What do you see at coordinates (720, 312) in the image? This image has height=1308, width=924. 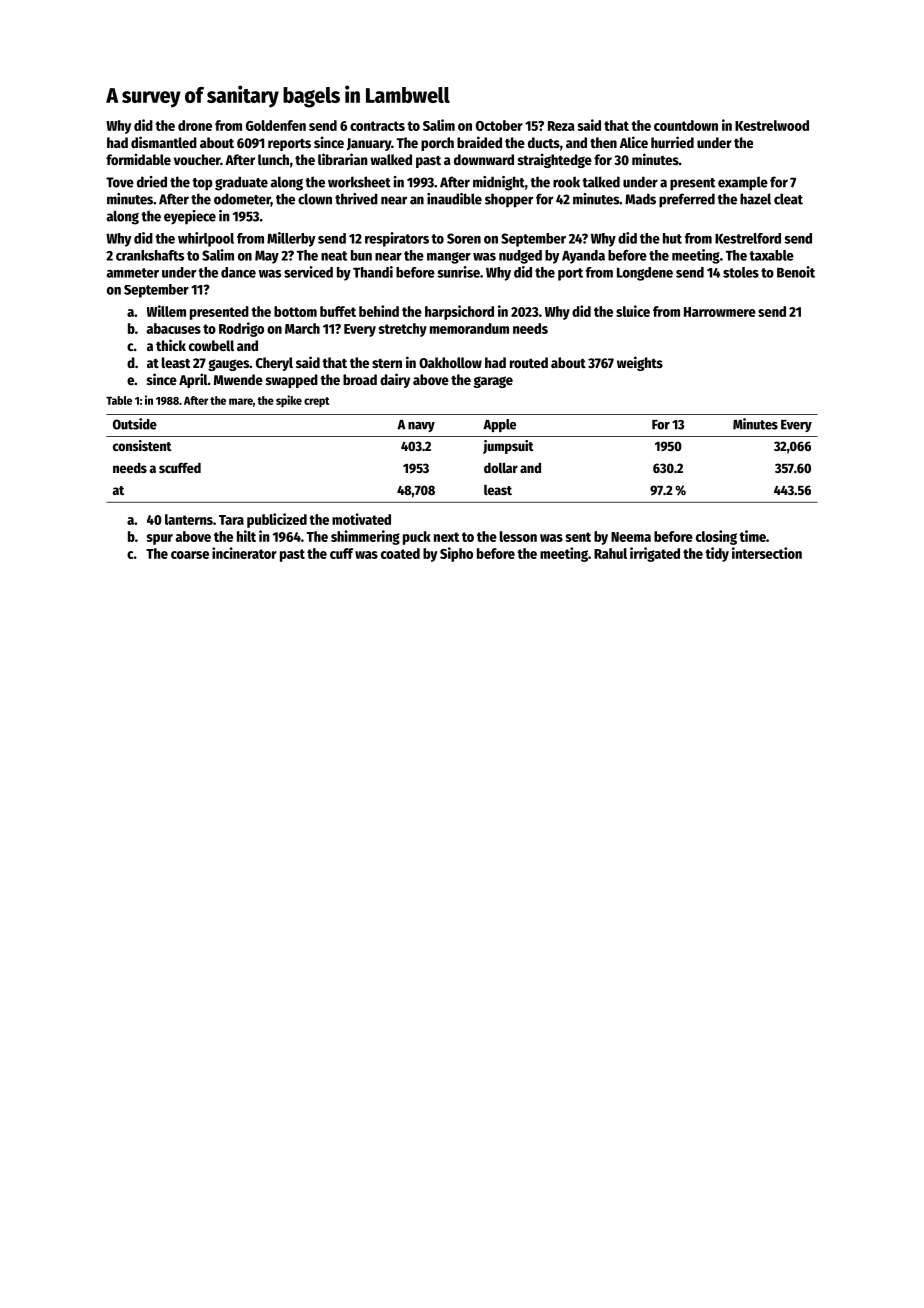 I see `Harrowmere` at bounding box center [720, 312].
